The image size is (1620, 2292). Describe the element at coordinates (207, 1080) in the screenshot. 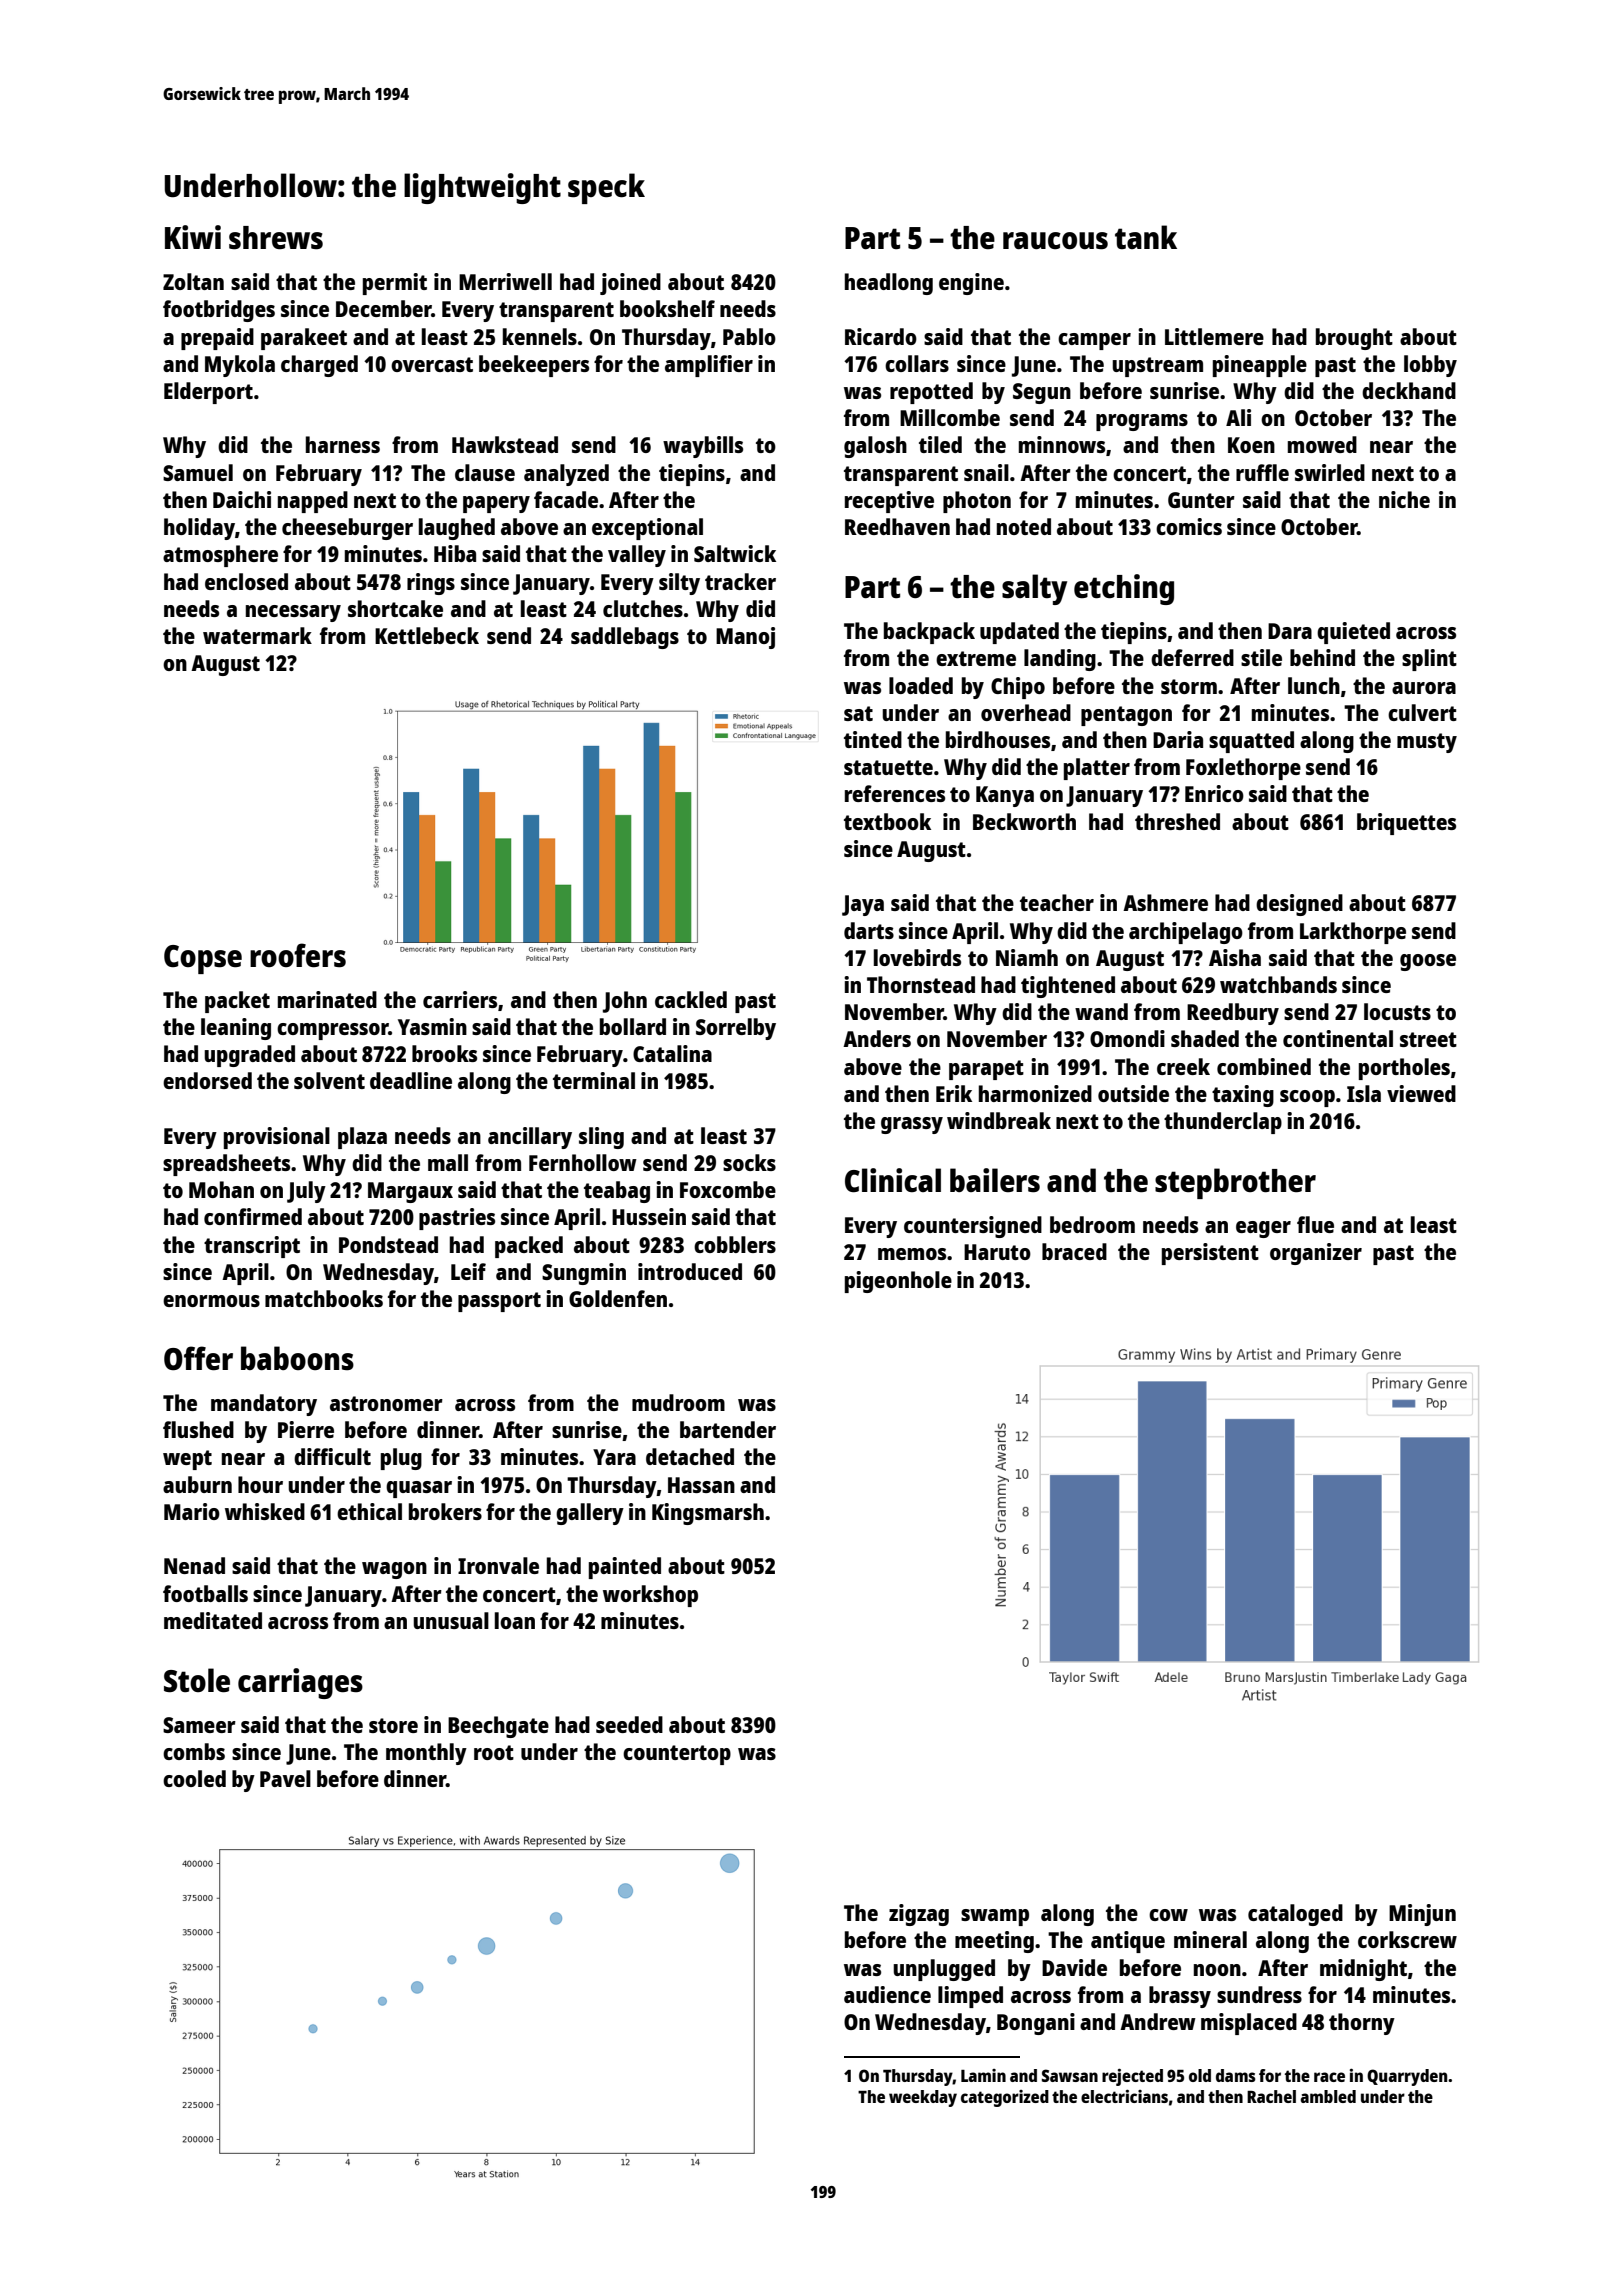

I see `endorsed` at that location.
